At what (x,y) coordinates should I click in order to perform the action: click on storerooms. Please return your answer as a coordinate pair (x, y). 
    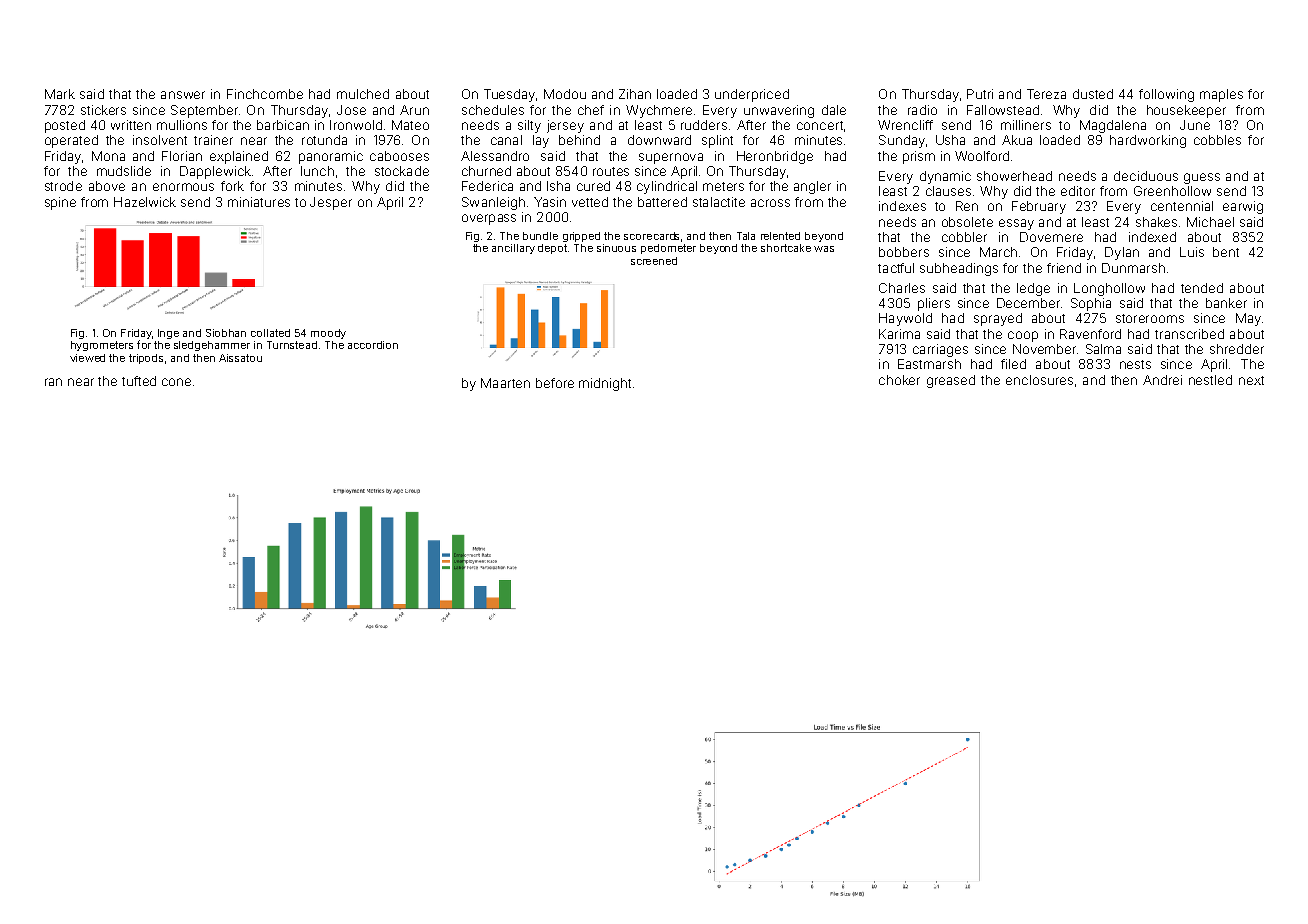
    Looking at the image, I should click on (1150, 318).
